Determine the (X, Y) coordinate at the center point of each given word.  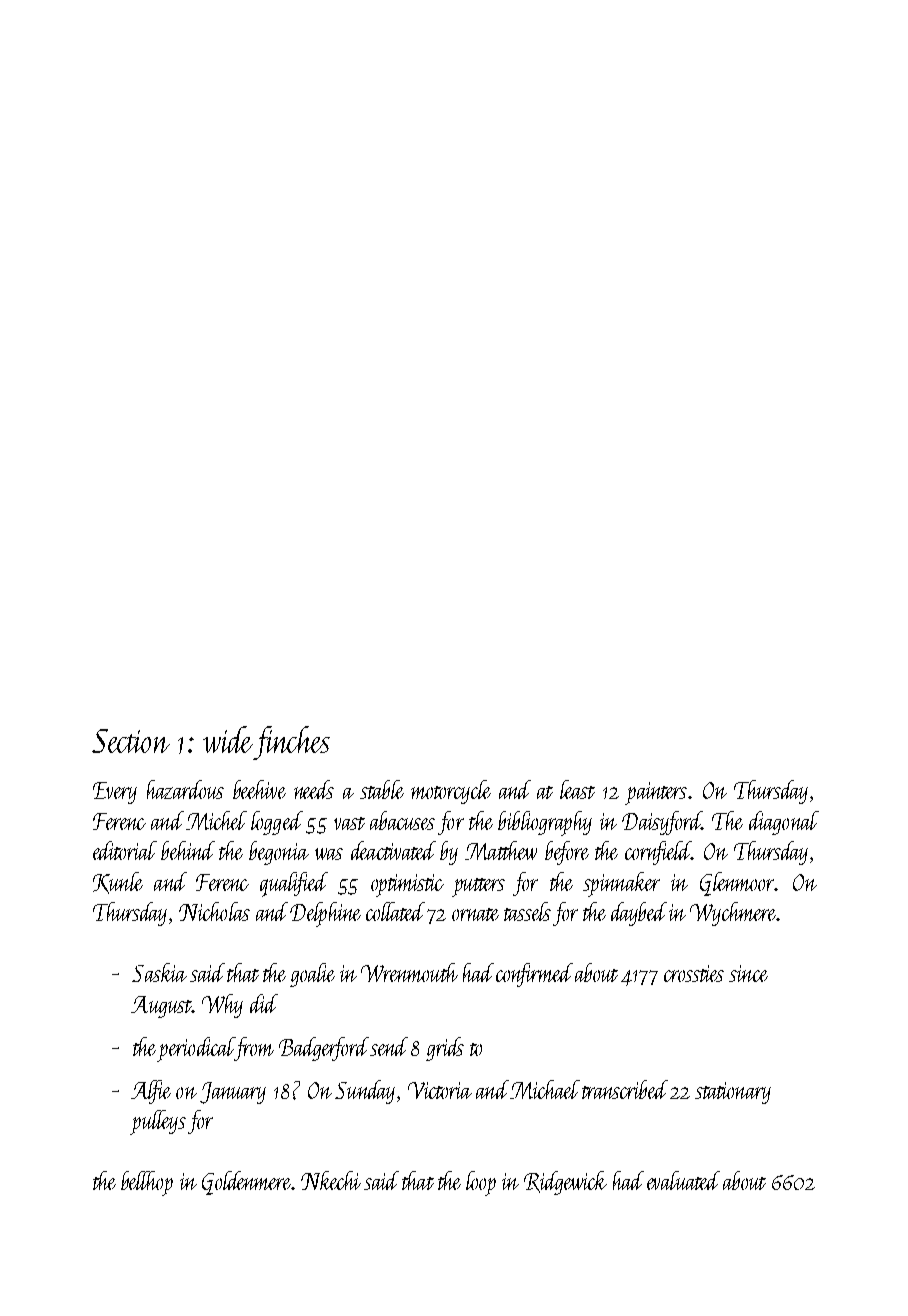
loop (481, 1183)
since (748, 973)
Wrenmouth (409, 972)
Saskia (159, 972)
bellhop (147, 1183)
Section (131, 741)
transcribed (625, 1089)
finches (291, 743)
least (577, 789)
